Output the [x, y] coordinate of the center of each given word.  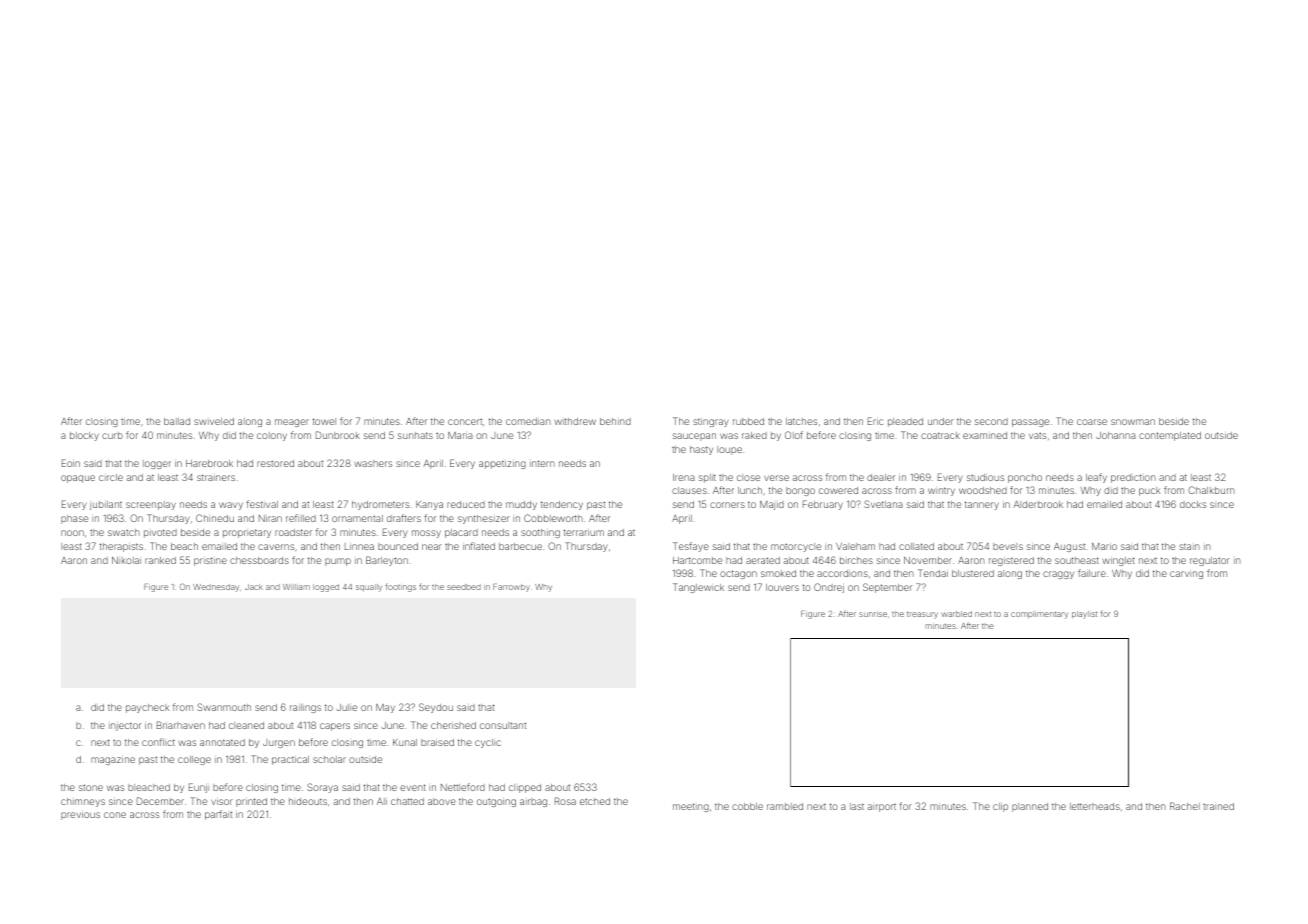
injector [125, 726]
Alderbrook [1038, 504]
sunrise [873, 614]
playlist [1084, 615]
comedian [528, 421]
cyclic [488, 743]
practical [290, 760]
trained [1218, 806]
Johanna [1116, 435]
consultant [503, 725]
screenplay [151, 505]
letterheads [1095, 806]
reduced [466, 504]
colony [272, 436]
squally [369, 588]
